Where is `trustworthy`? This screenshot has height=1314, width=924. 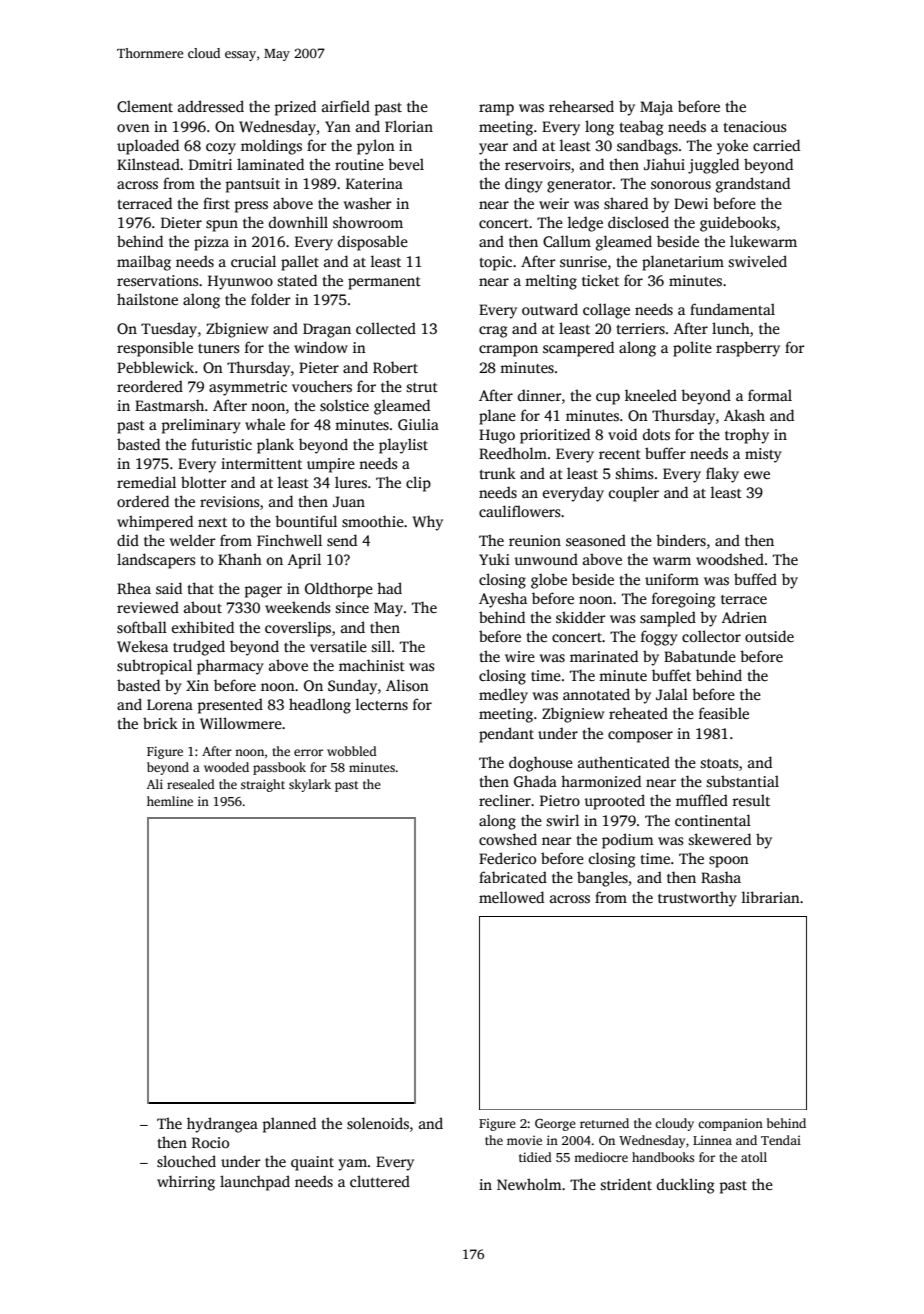 trustworthy is located at coordinates (697, 899).
